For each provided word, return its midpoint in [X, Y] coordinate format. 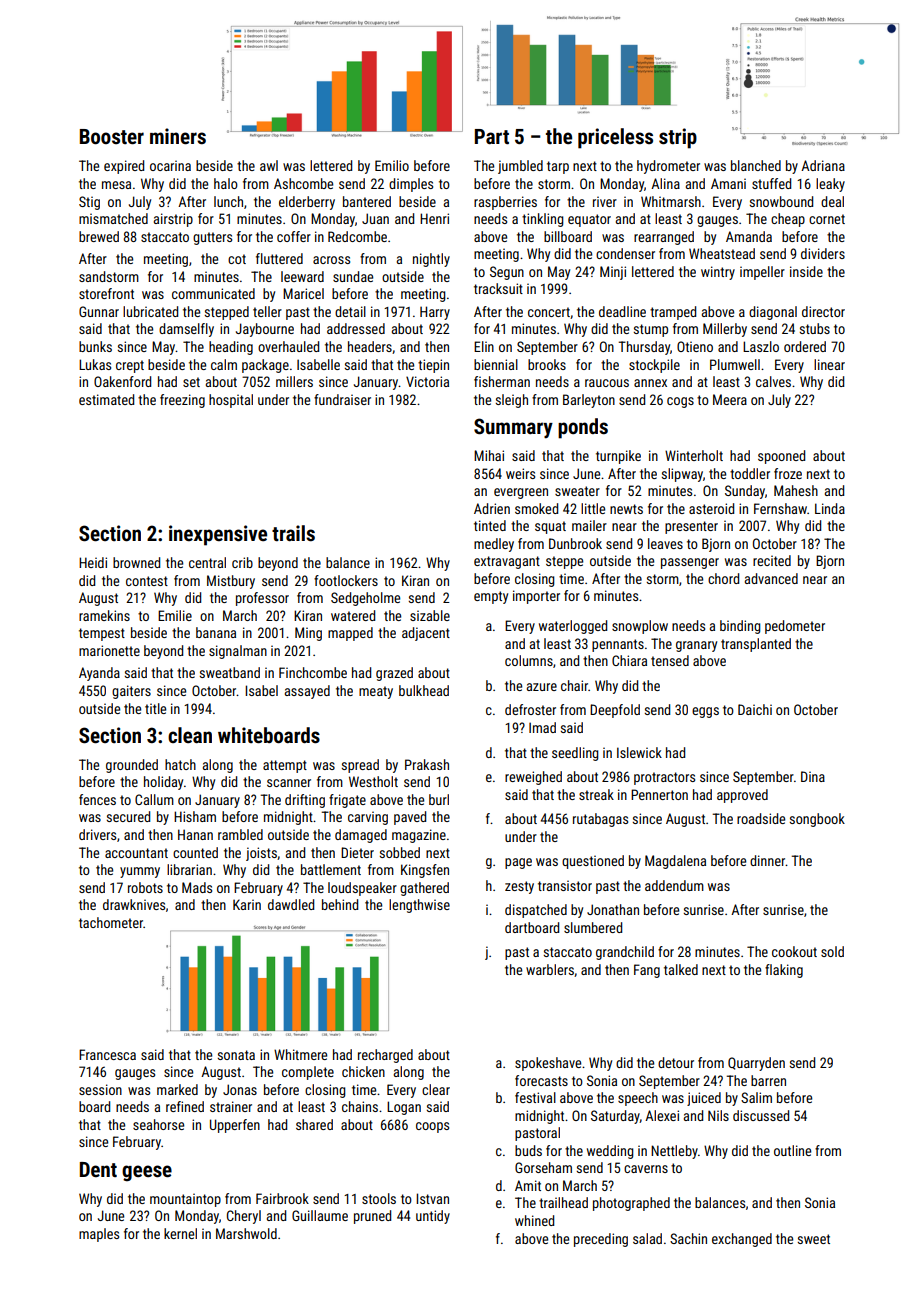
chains [360, 1106]
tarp [558, 167]
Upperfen [235, 1126]
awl [269, 165]
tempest [102, 634]
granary [696, 646]
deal [832, 201]
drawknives [134, 904]
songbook [817, 820]
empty [491, 597]
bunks [95, 346]
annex [650, 383]
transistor [565, 885]
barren [768, 1080]
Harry [435, 313]
